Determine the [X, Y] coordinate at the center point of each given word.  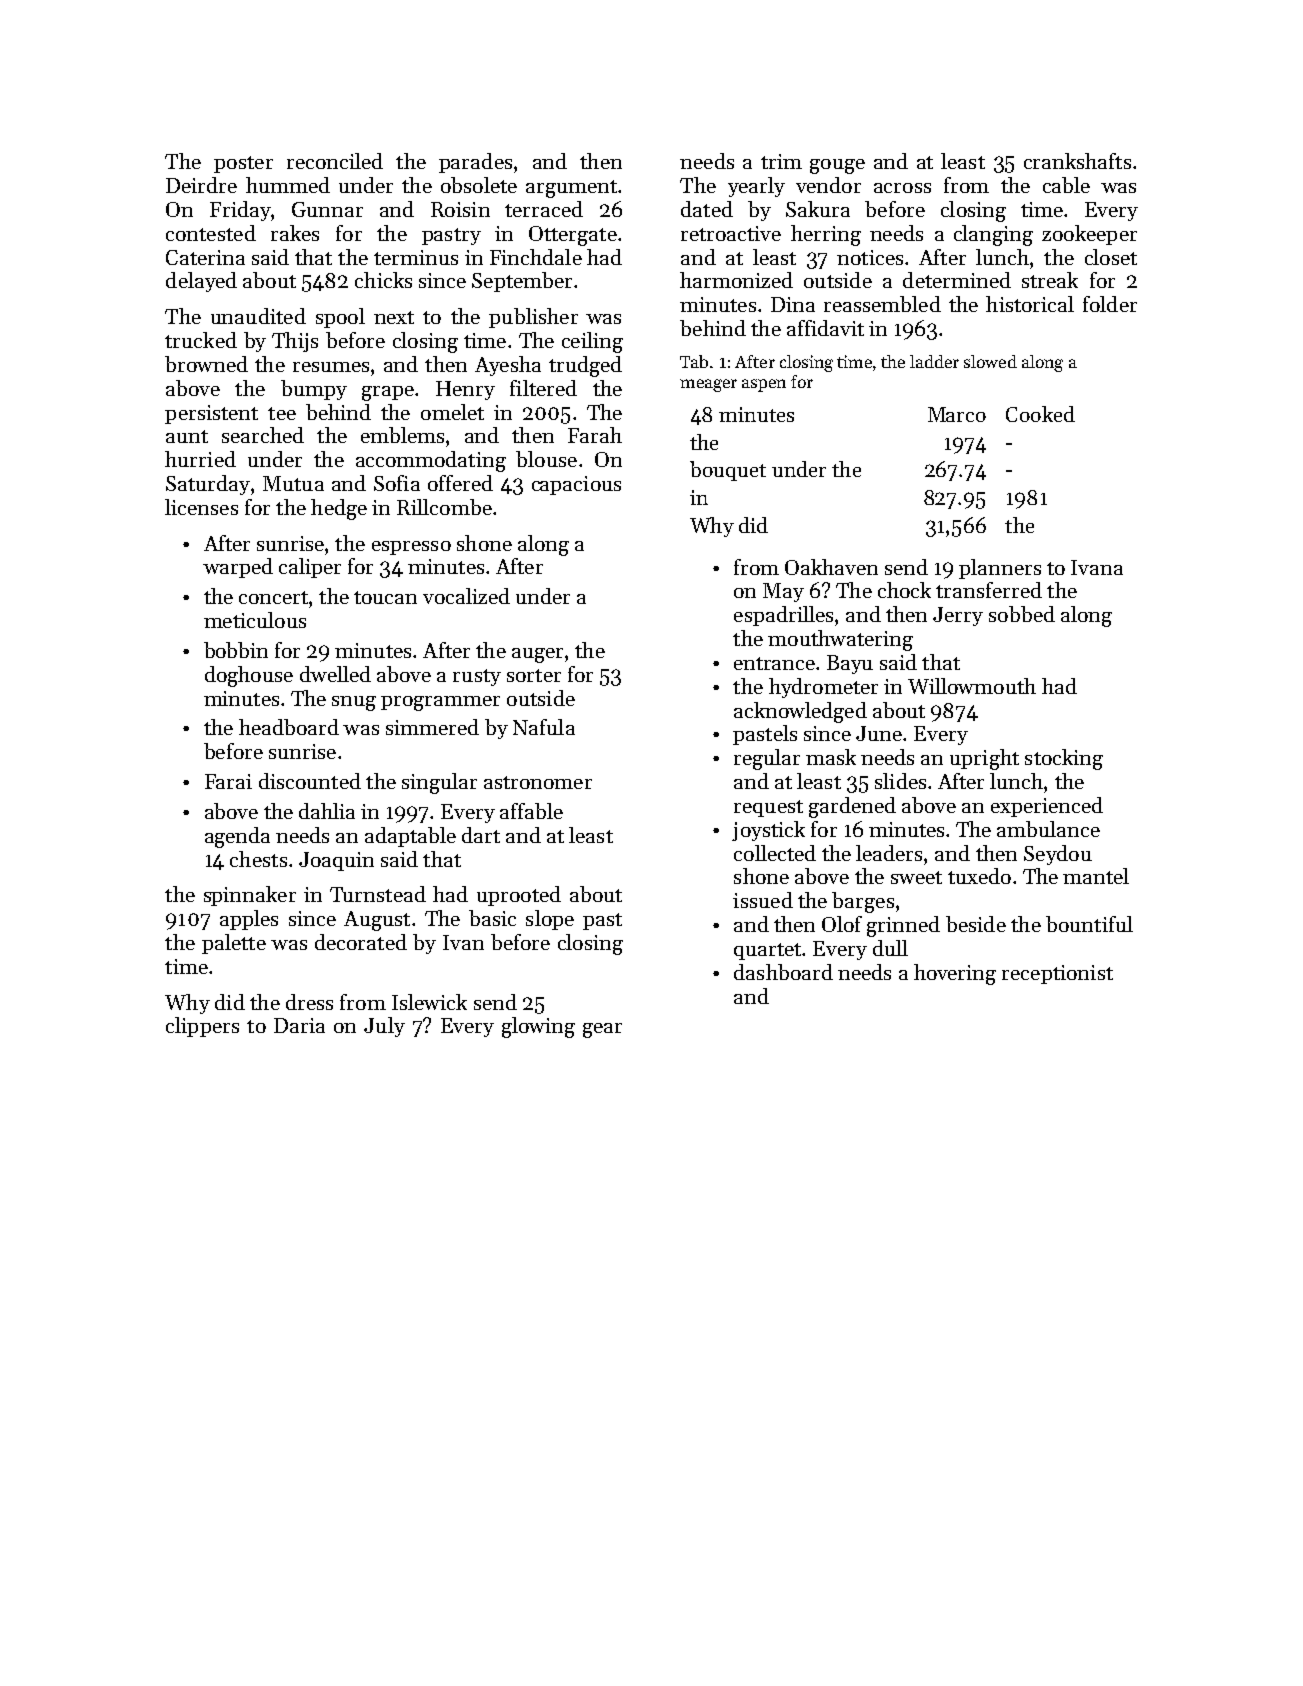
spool [340, 318]
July [384, 1027]
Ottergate [573, 236]
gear [602, 1030]
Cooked [1040, 414]
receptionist [1057, 974]
